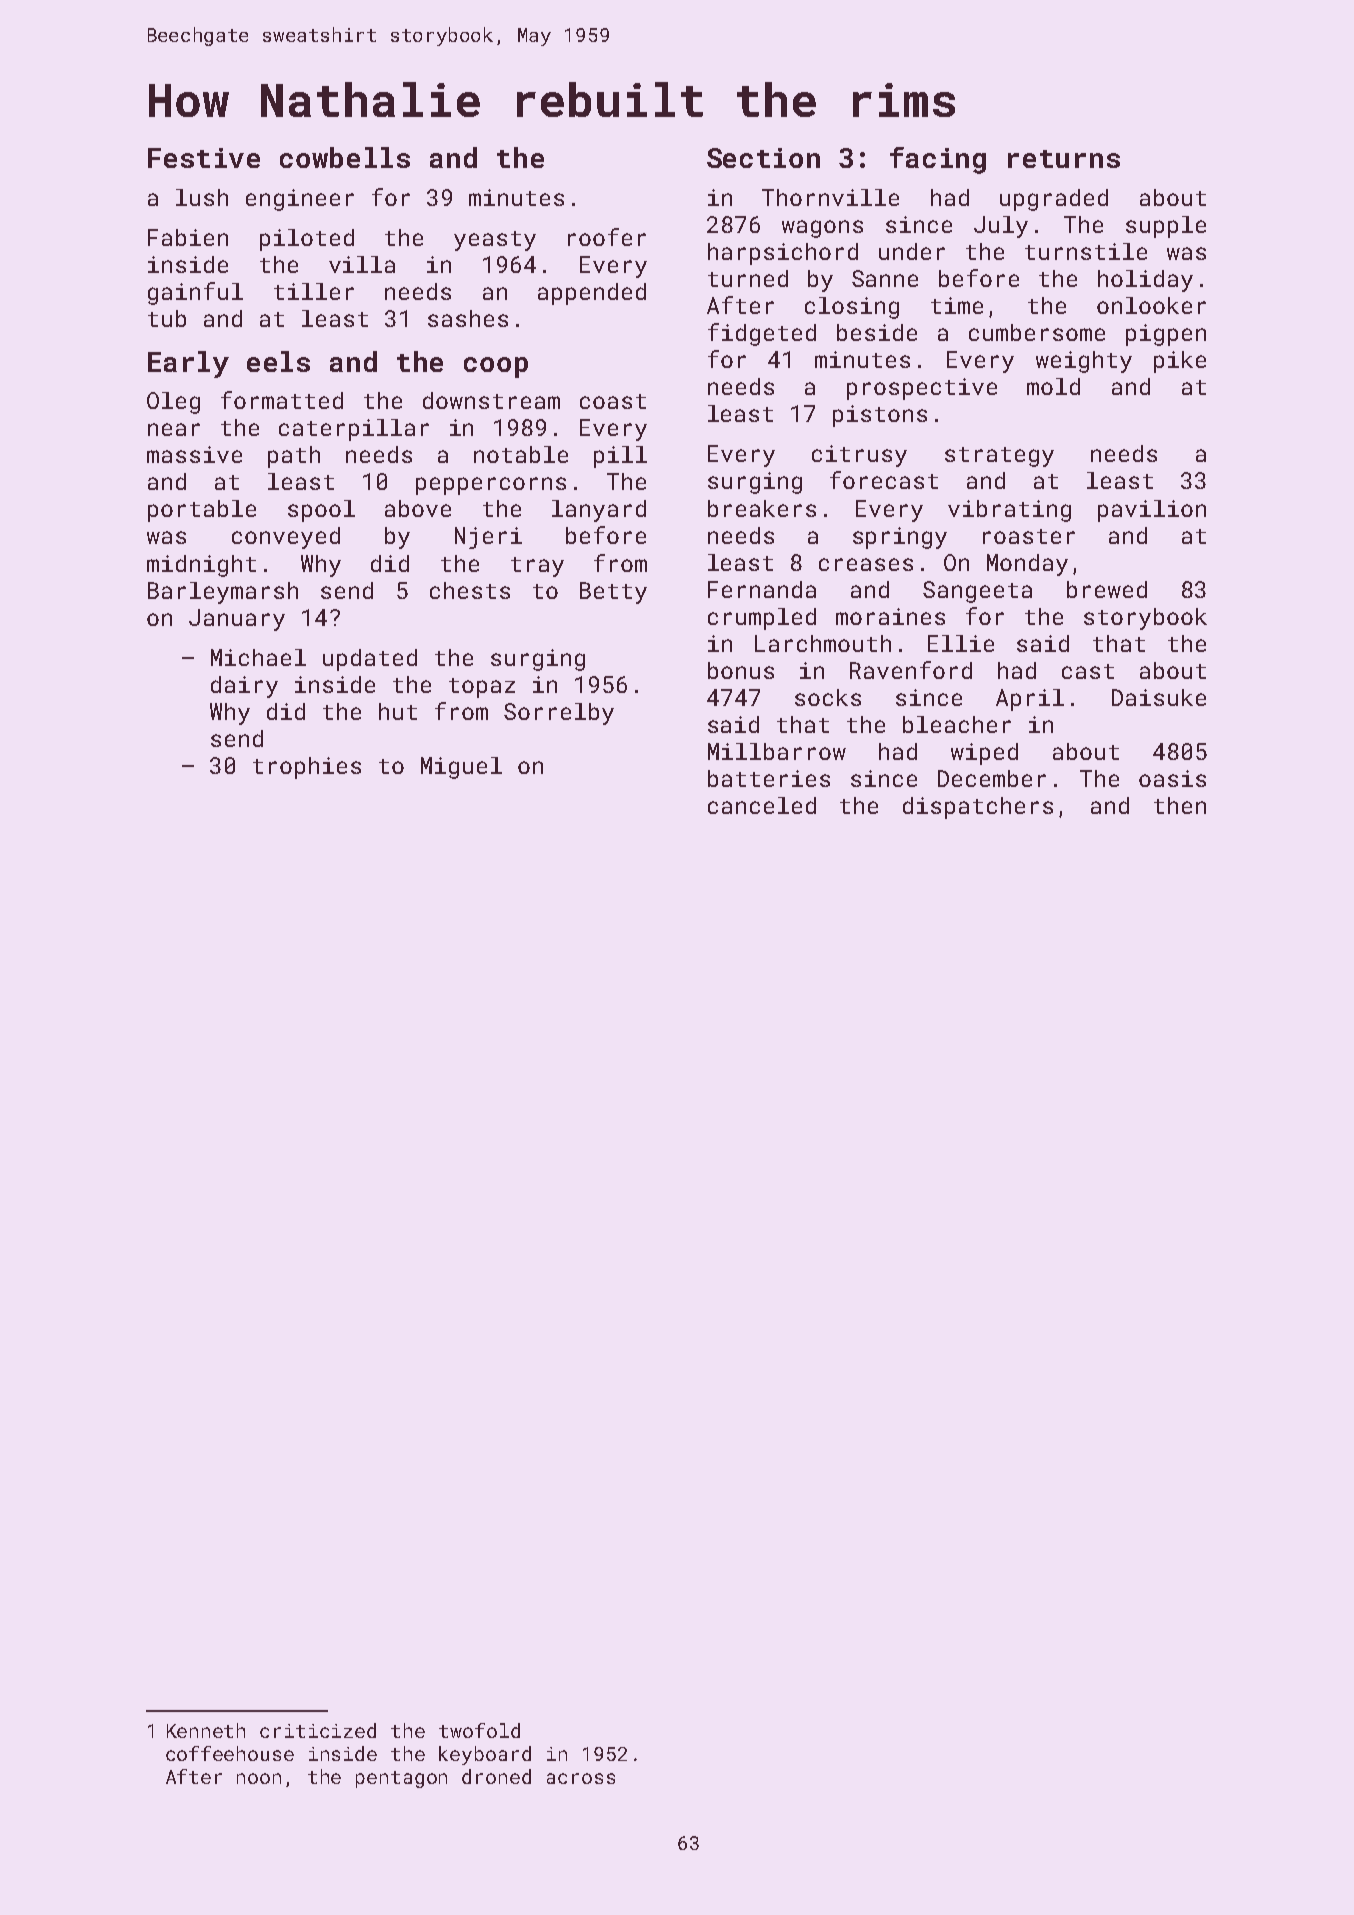  Describe the element at coordinates (992, 778) in the screenshot. I see `December` at that location.
